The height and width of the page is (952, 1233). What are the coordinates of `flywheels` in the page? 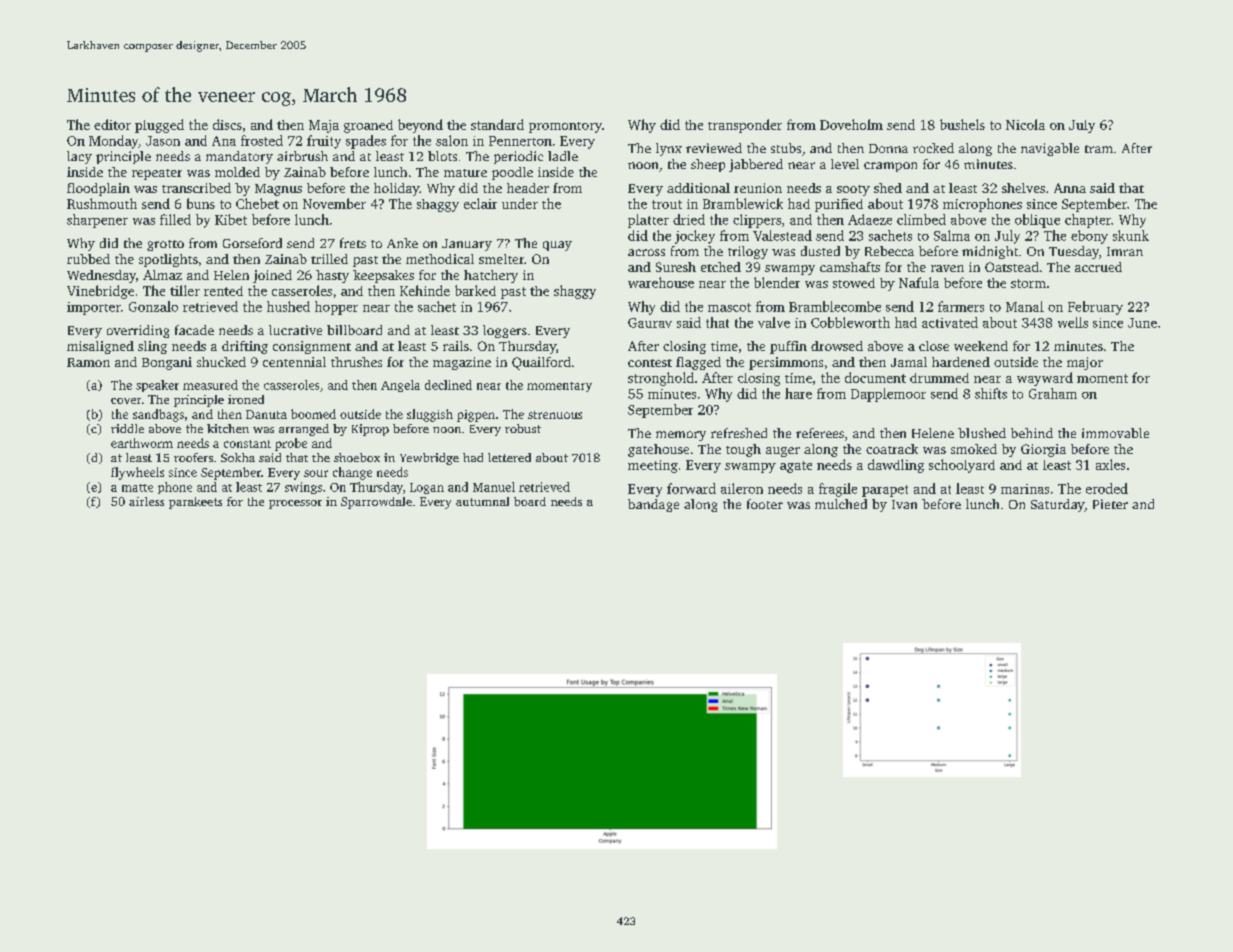 It's located at (137, 473).
